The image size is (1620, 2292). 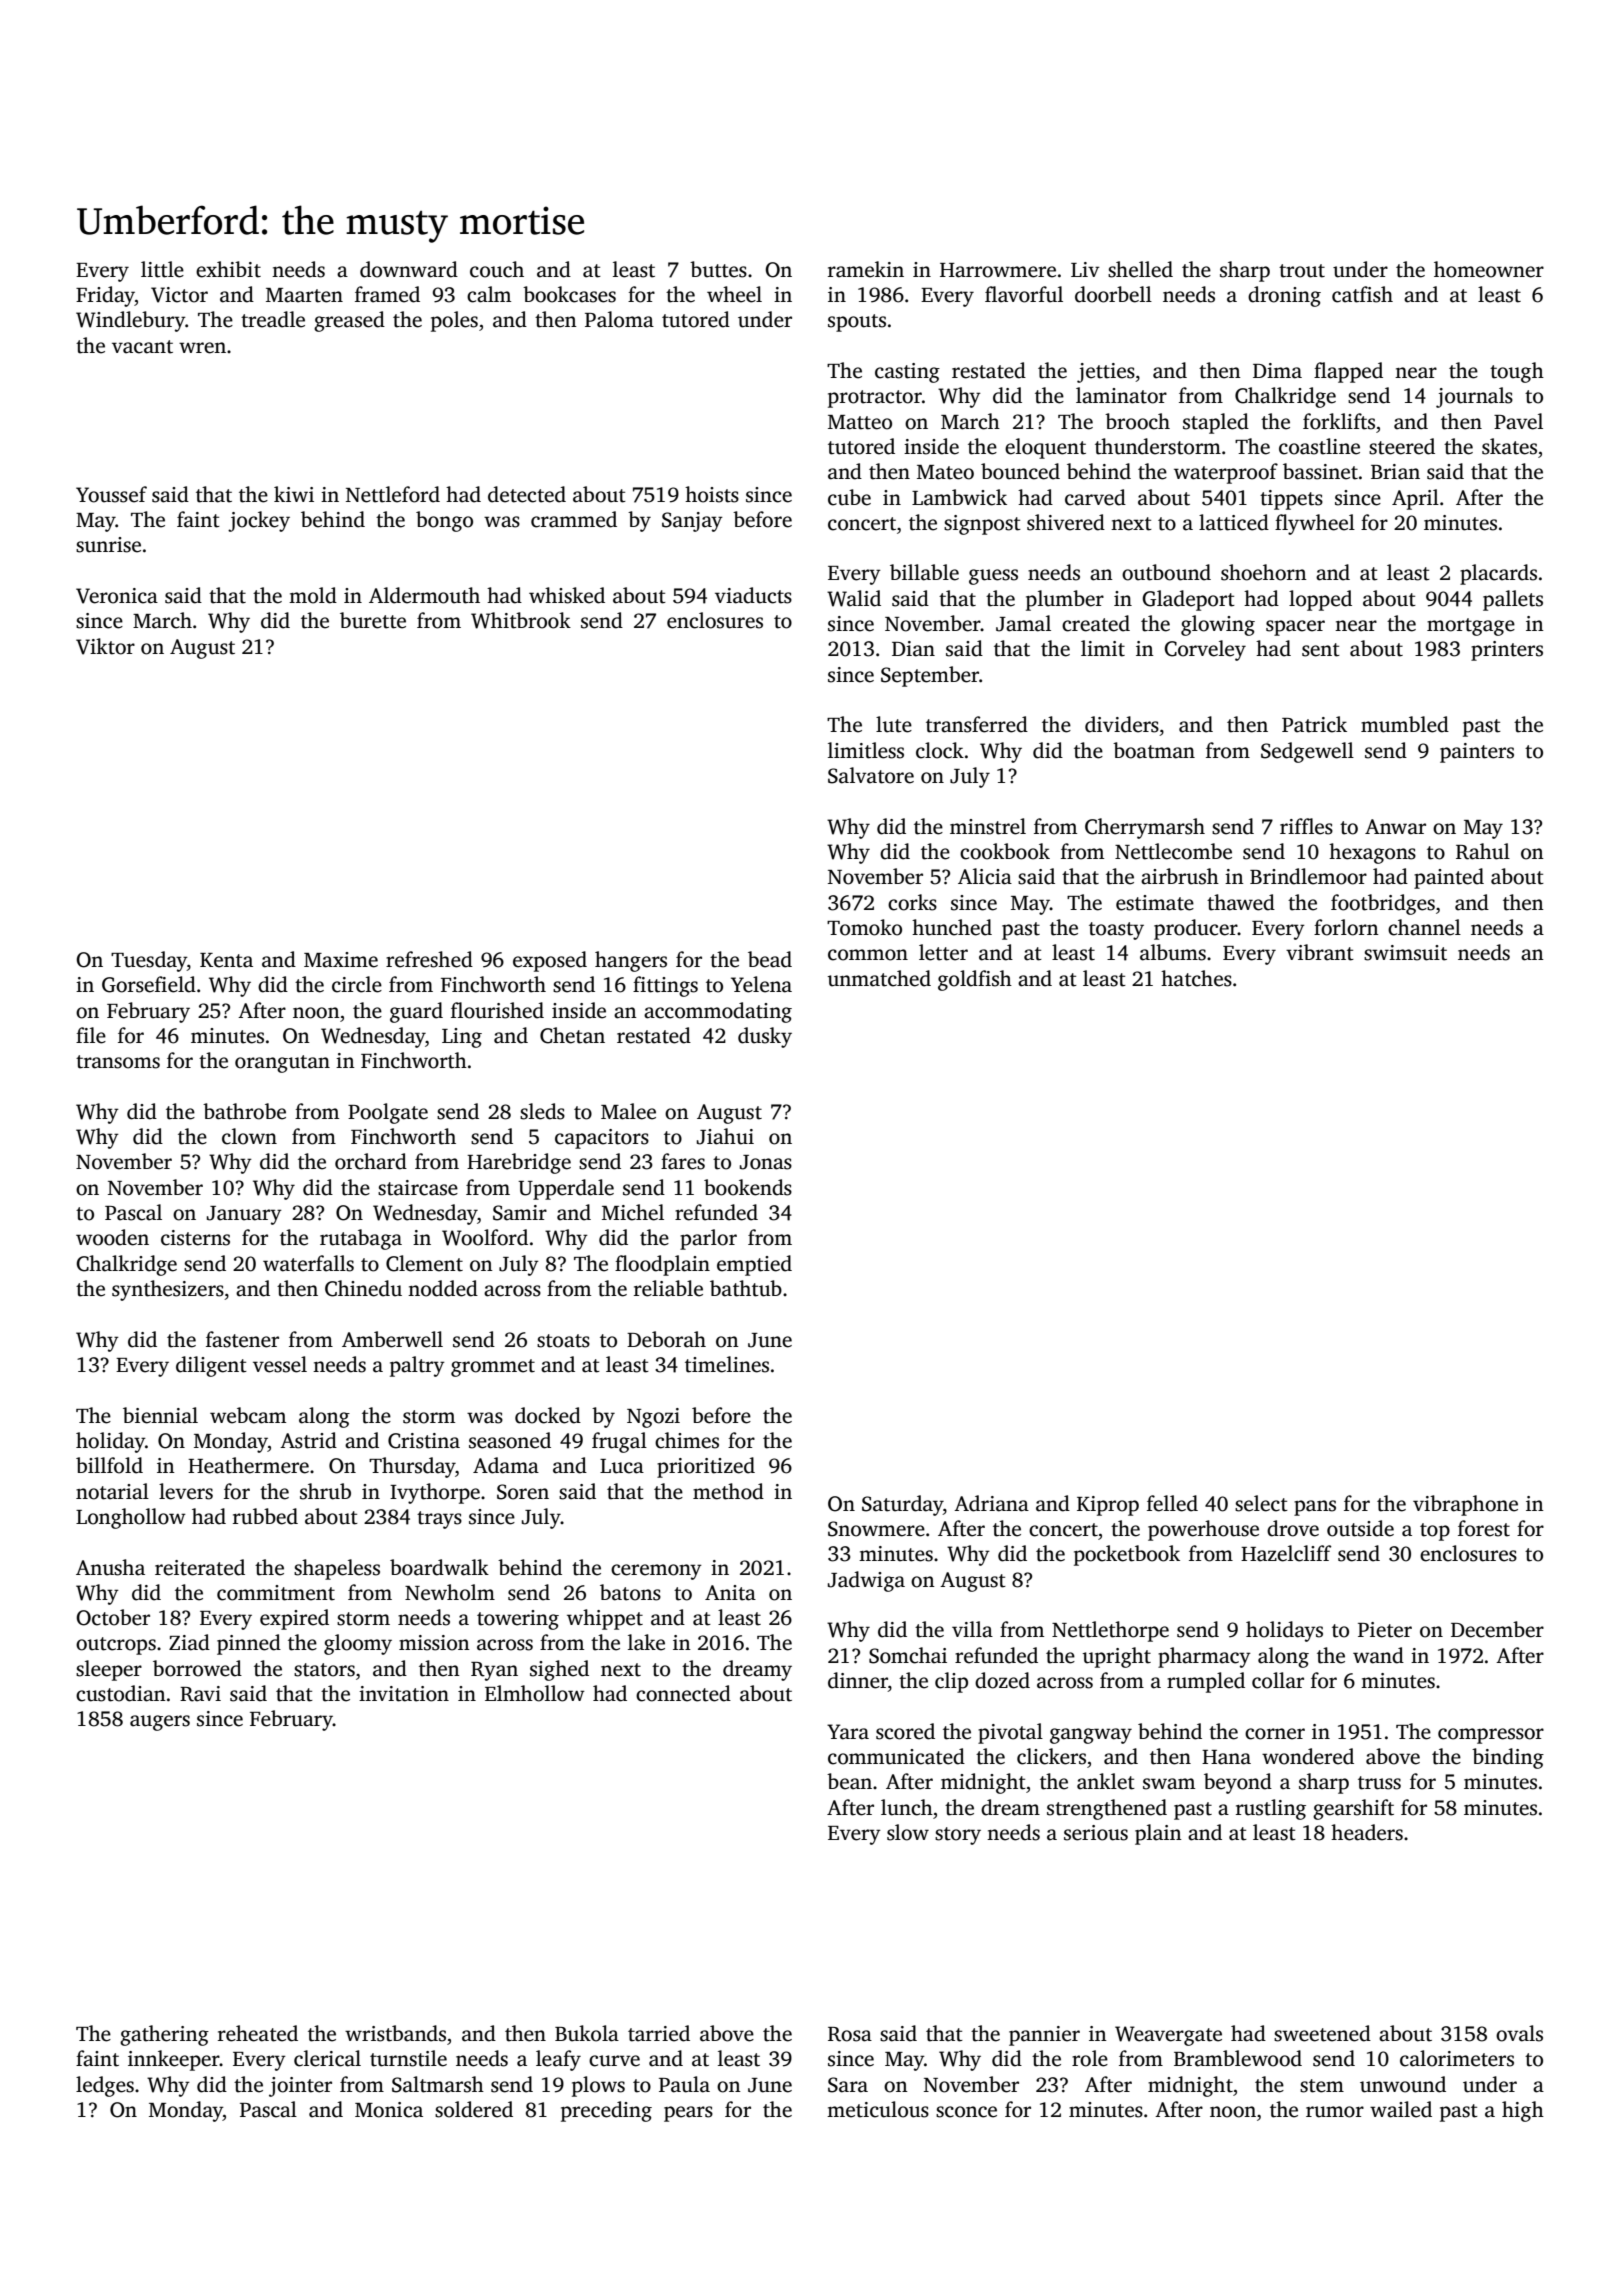 I want to click on jetties, so click(x=1106, y=373).
